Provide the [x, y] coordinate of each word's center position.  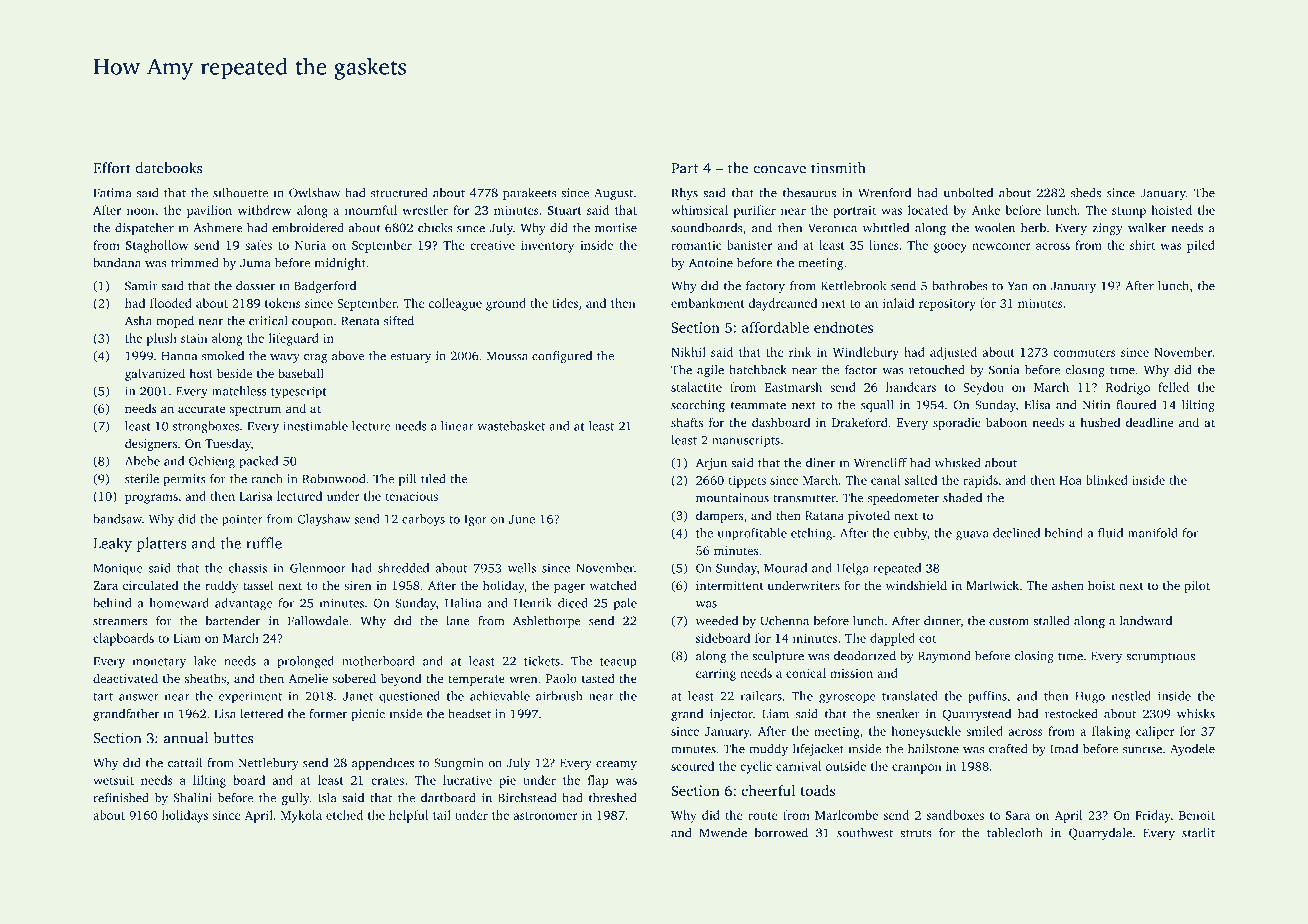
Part [684, 168]
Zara [105, 585]
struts [915, 833]
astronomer [546, 816]
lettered [261, 714]
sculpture [778, 657]
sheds [1086, 193]
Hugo [1090, 698]
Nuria [310, 245]
